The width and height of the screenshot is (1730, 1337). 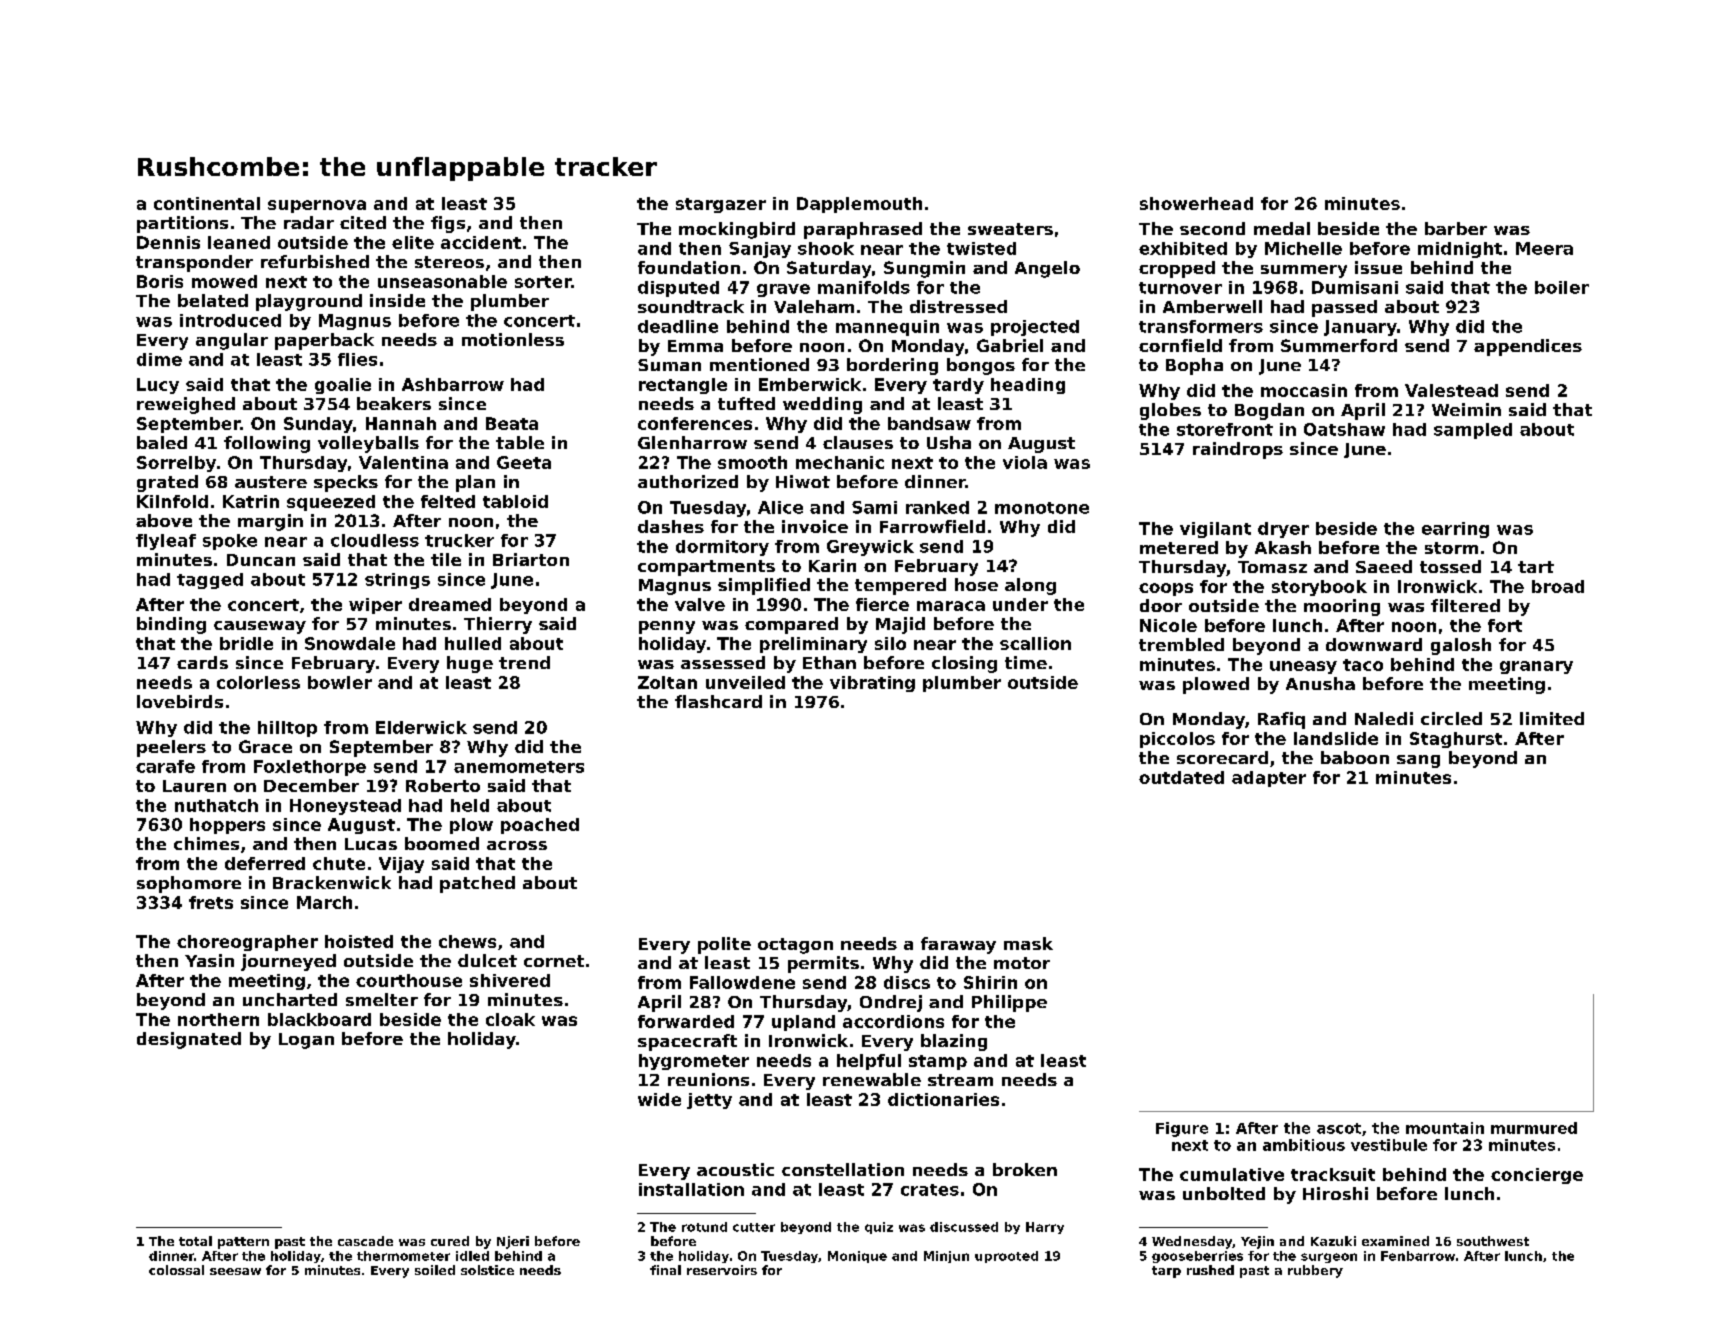 What do you see at coordinates (317, 206) in the screenshot?
I see `supernova` at bounding box center [317, 206].
